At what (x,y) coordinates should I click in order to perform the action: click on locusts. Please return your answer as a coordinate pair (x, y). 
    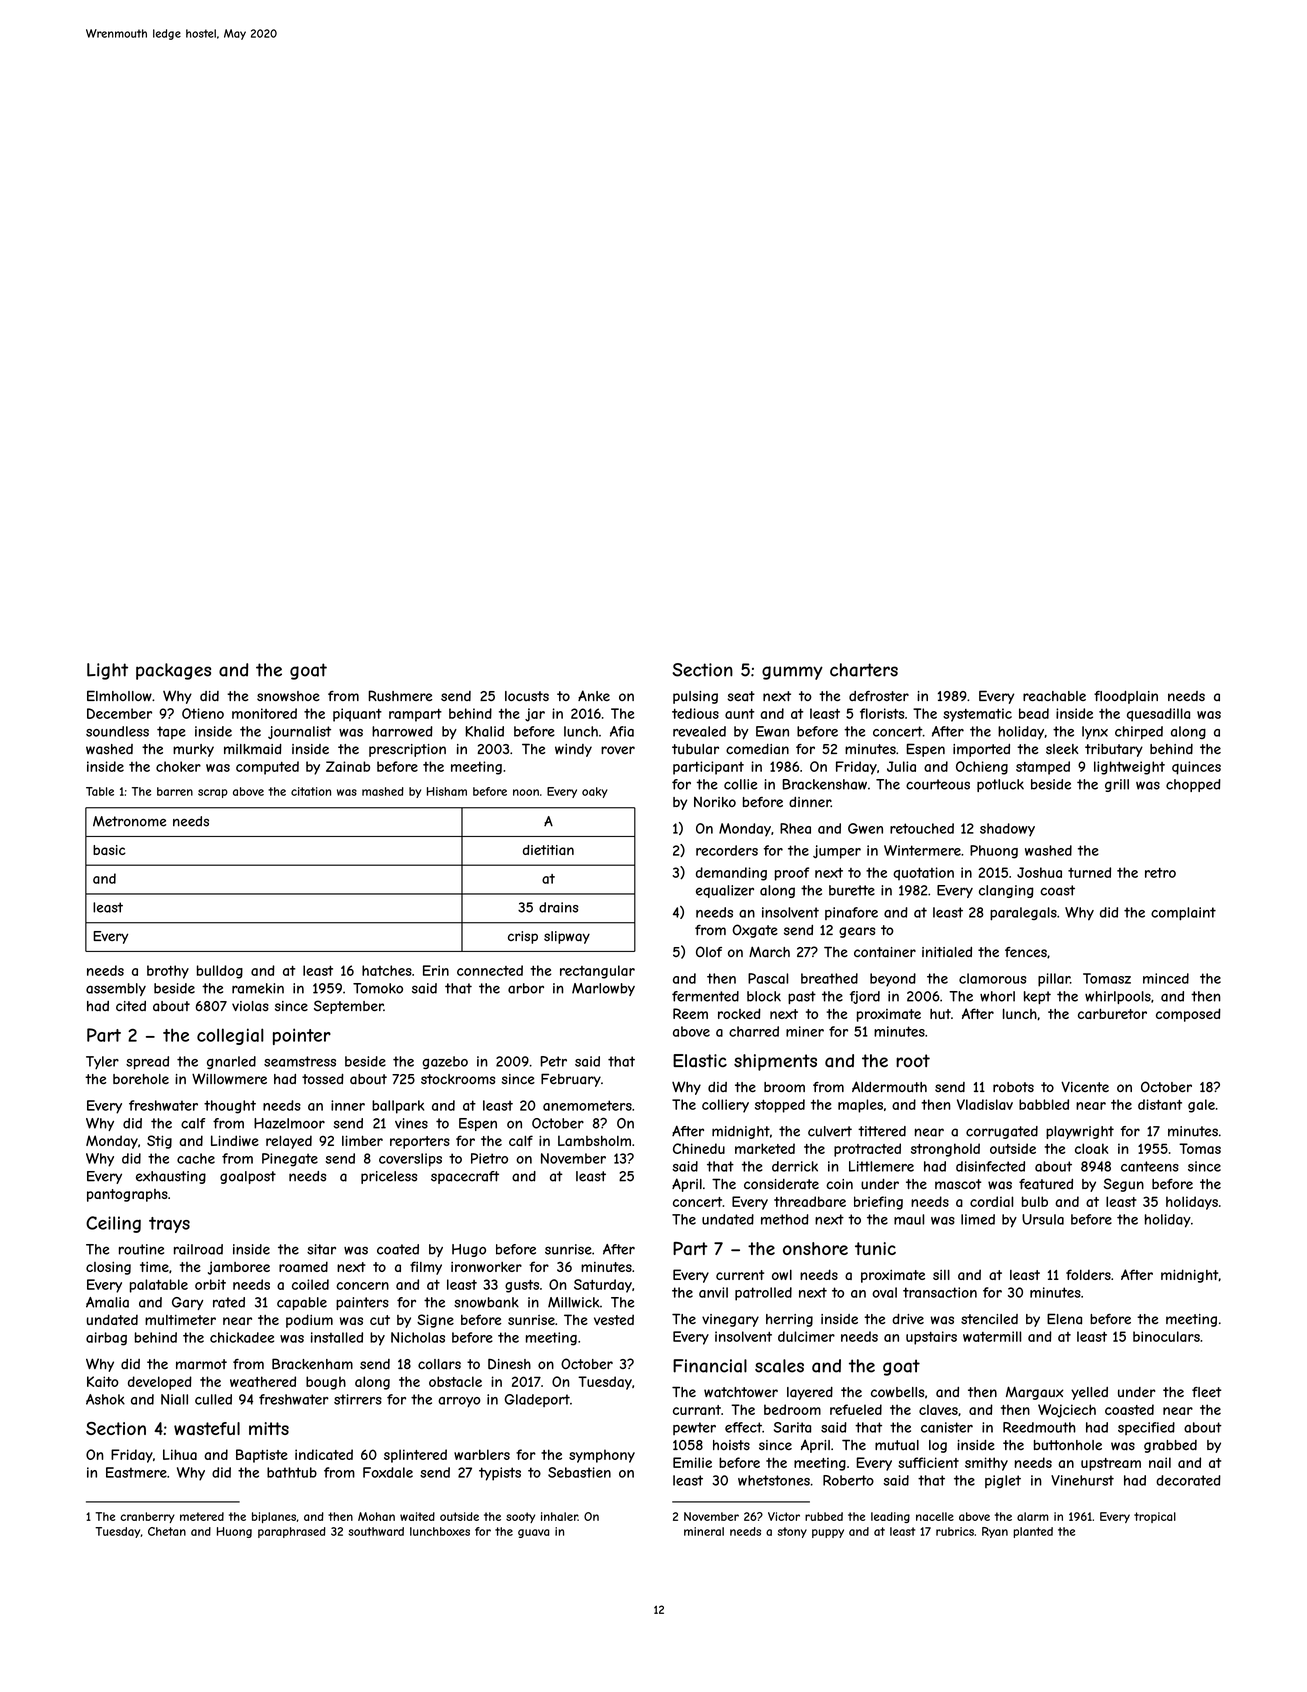
    Looking at the image, I should click on (527, 696).
